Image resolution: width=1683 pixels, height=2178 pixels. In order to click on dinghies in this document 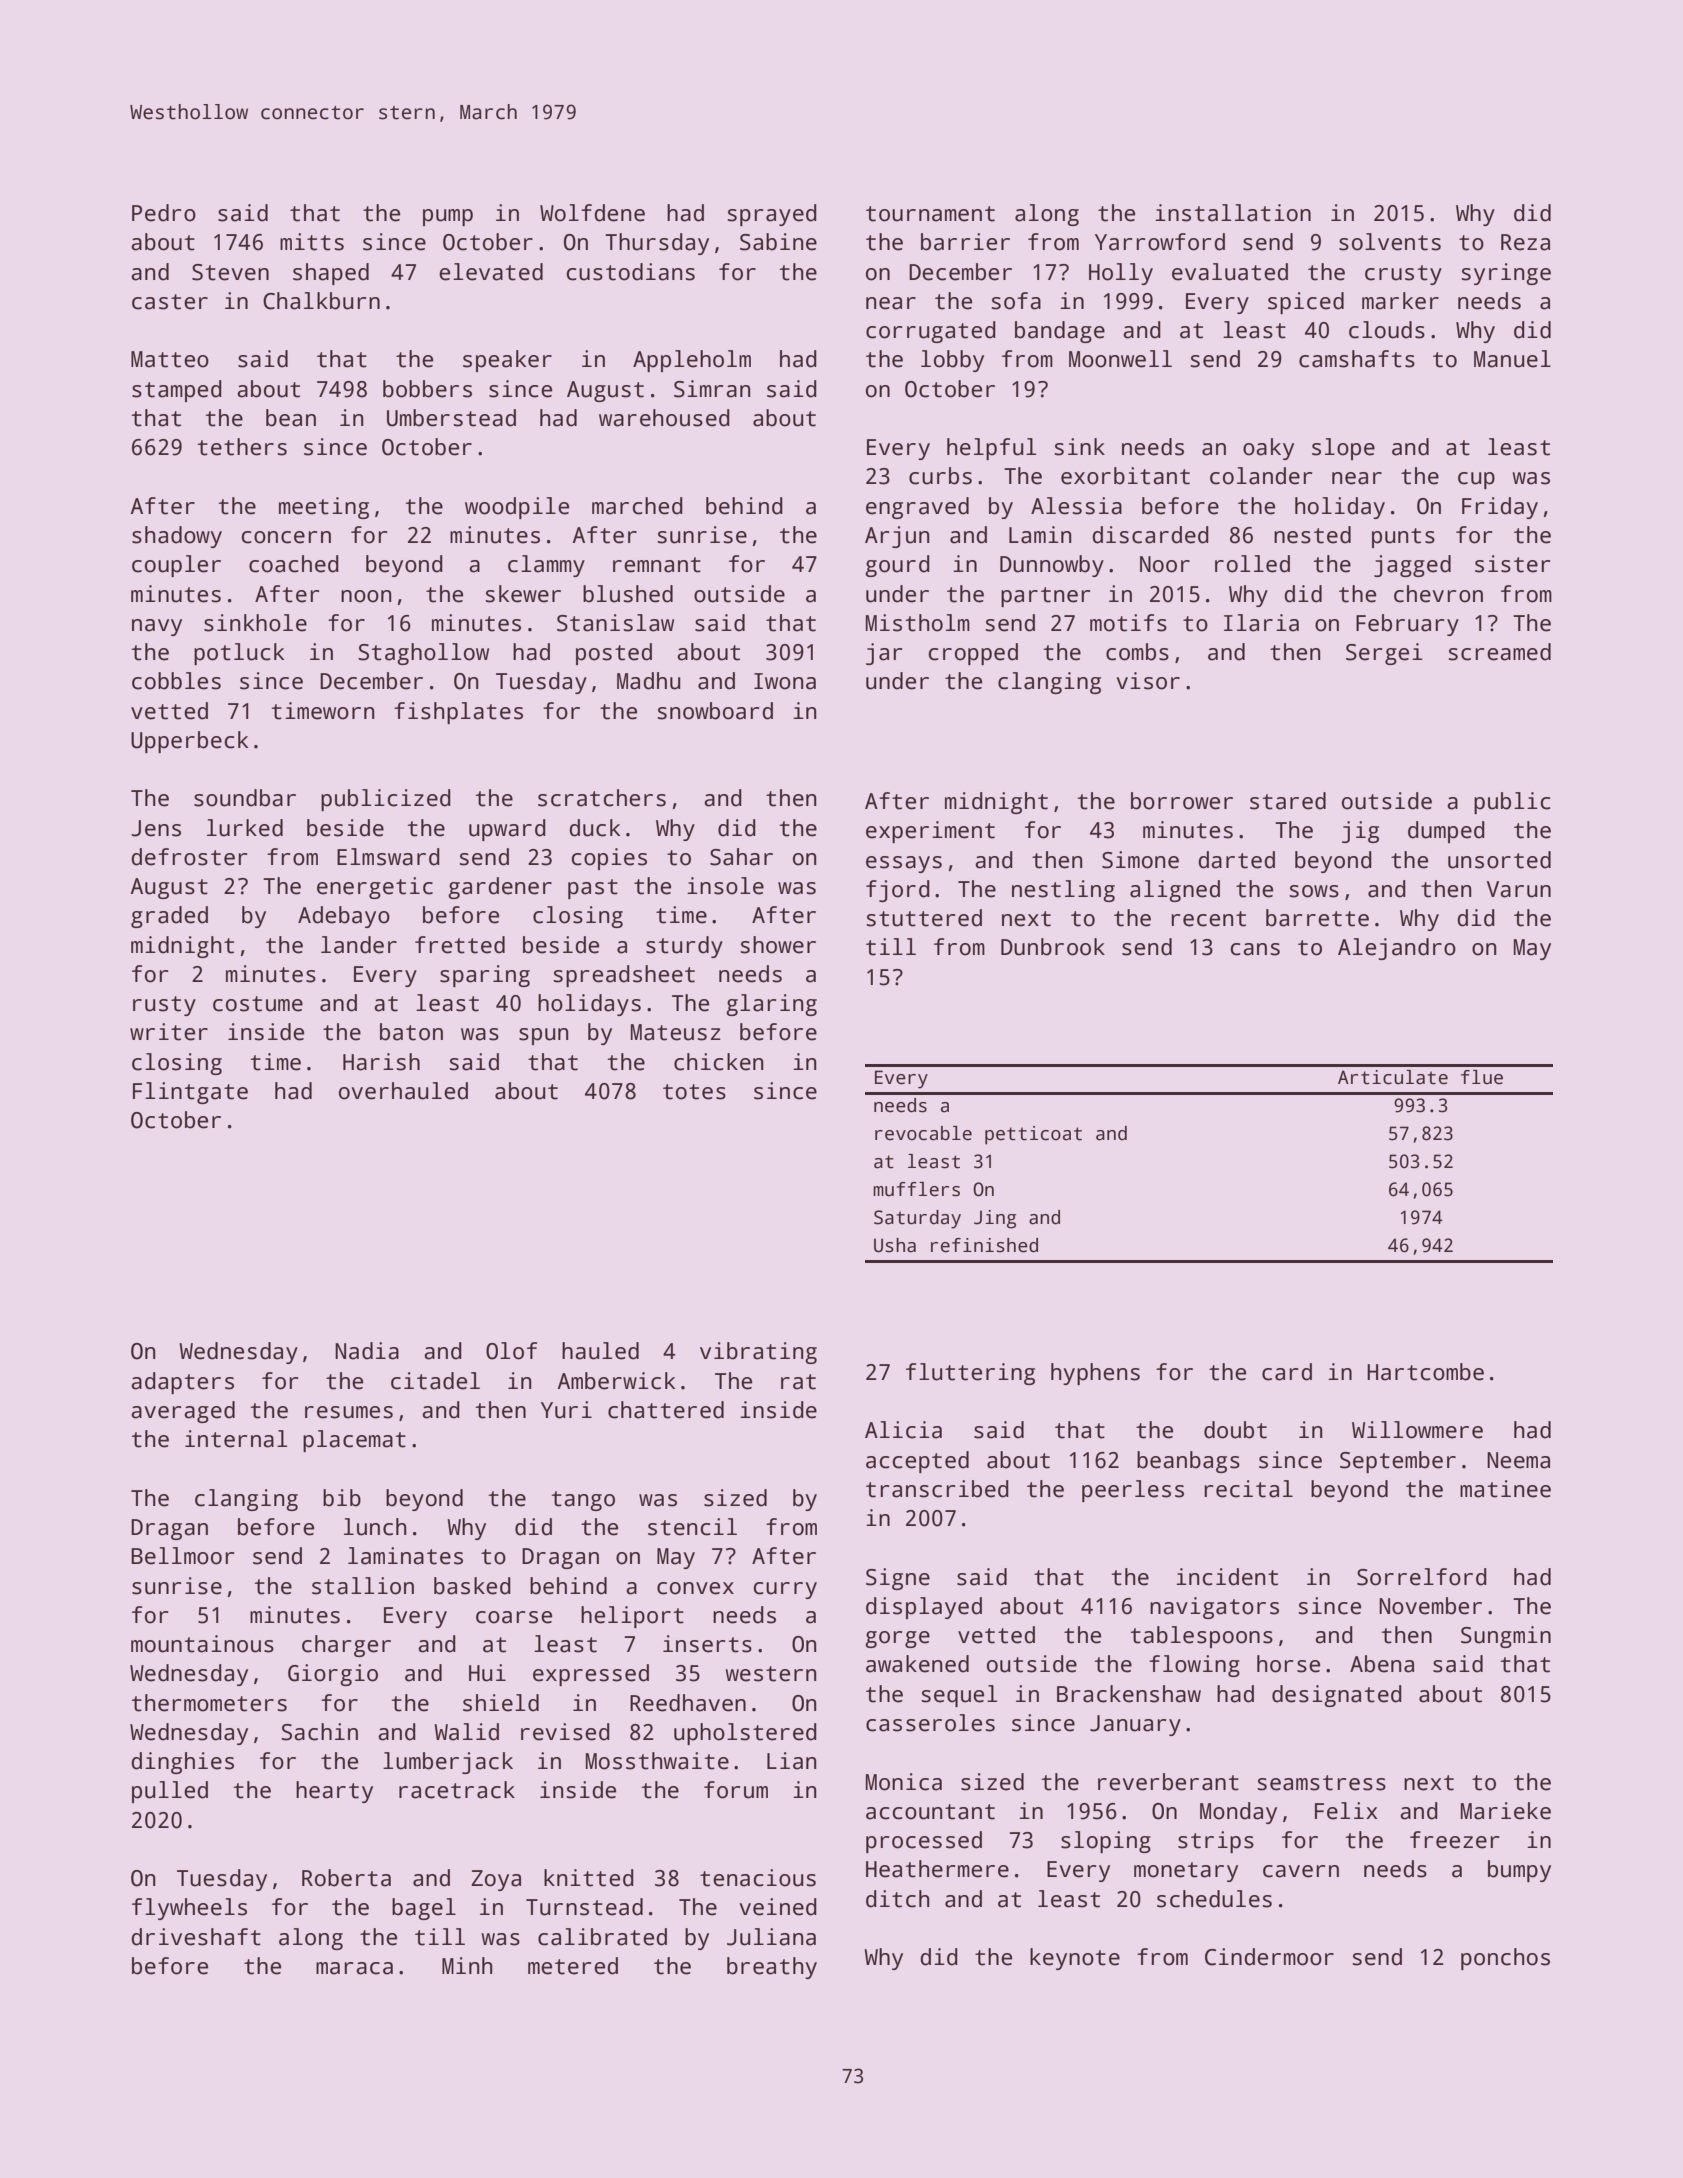, I will do `click(182, 1763)`.
